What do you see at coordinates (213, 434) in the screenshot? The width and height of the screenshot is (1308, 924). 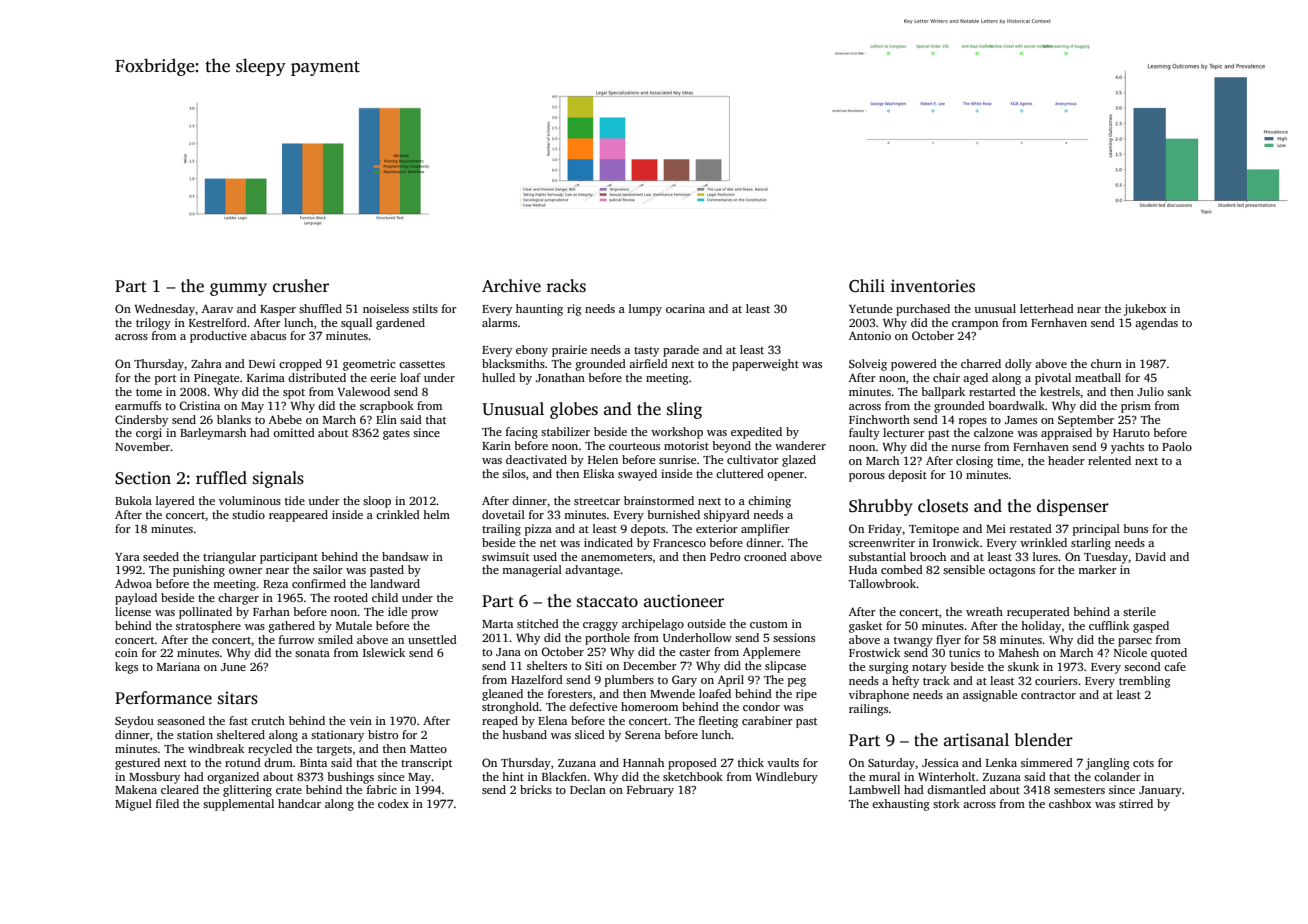 I see `Barleymarsh` at bounding box center [213, 434].
